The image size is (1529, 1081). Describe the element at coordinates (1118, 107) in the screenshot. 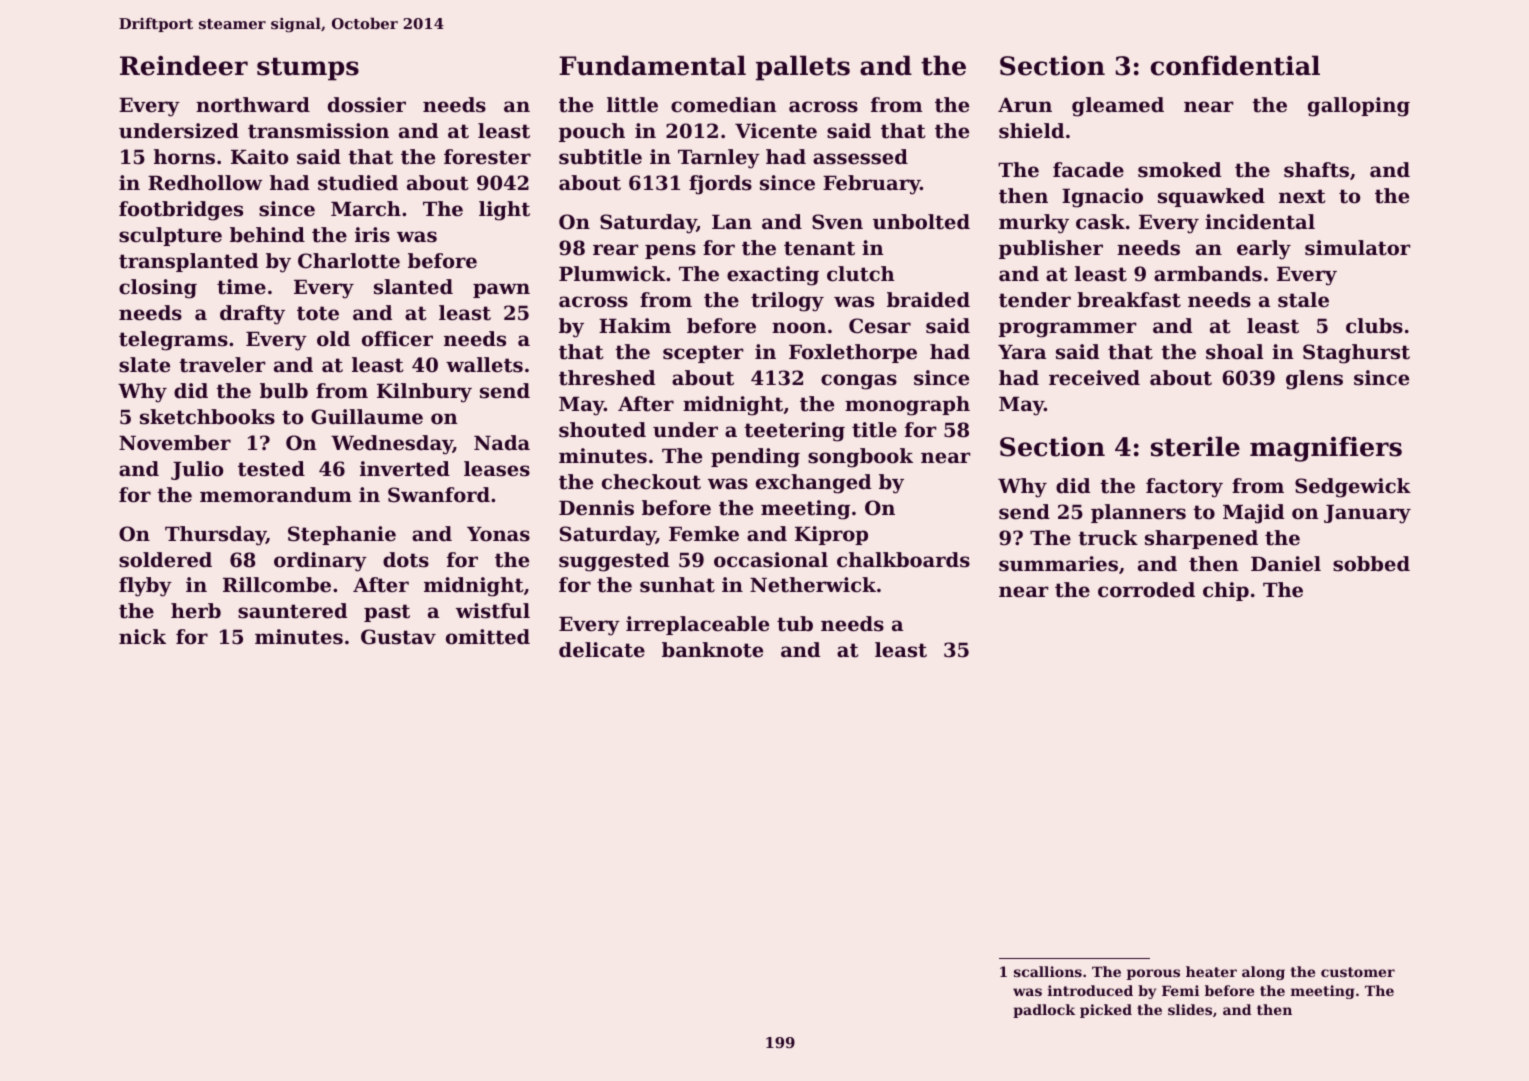

I see `gleamed` at that location.
